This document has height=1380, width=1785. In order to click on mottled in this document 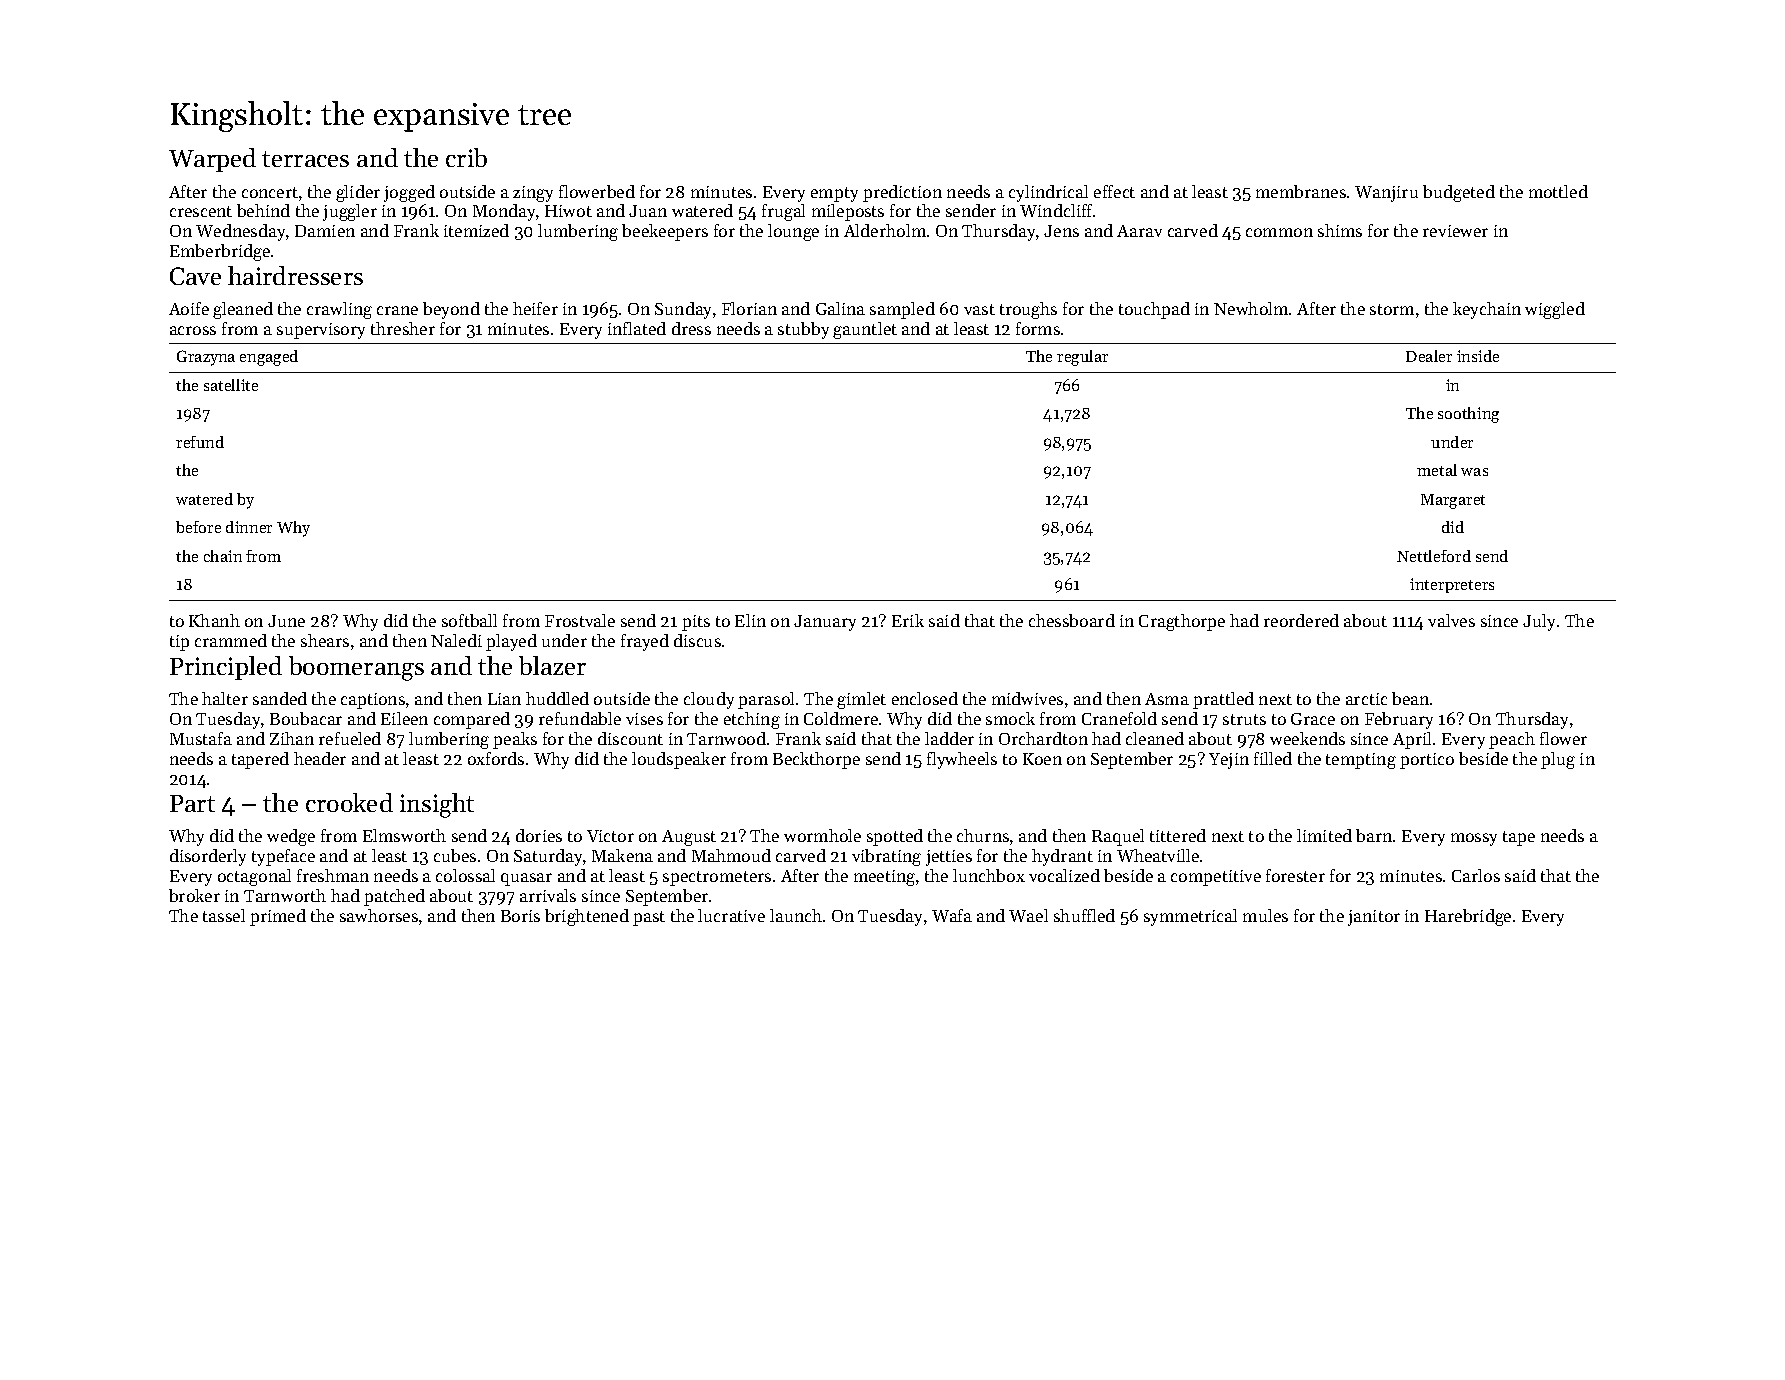, I will do `click(1558, 191)`.
